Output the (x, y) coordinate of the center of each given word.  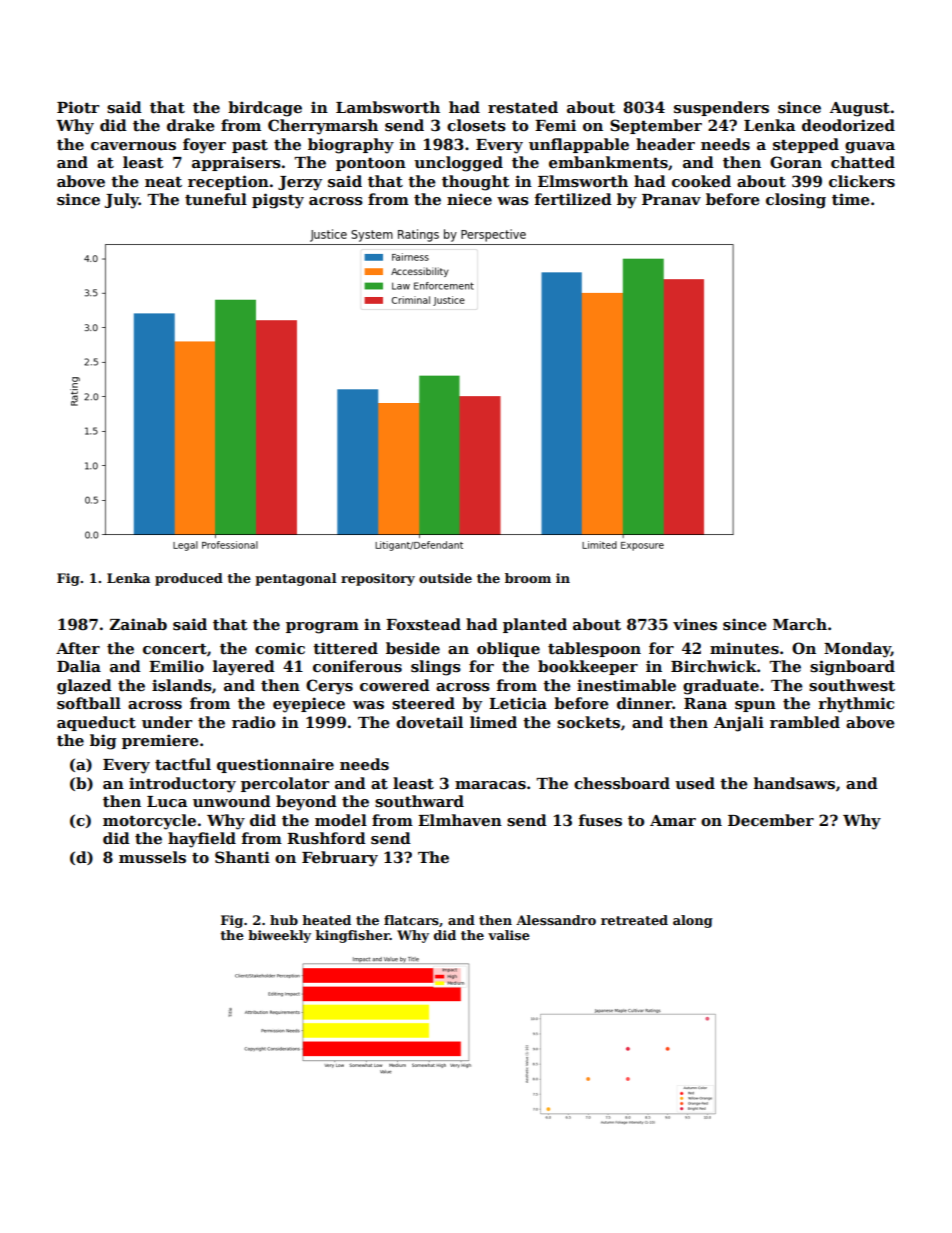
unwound (232, 801)
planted (535, 625)
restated (523, 107)
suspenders (721, 108)
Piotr (78, 107)
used (695, 783)
